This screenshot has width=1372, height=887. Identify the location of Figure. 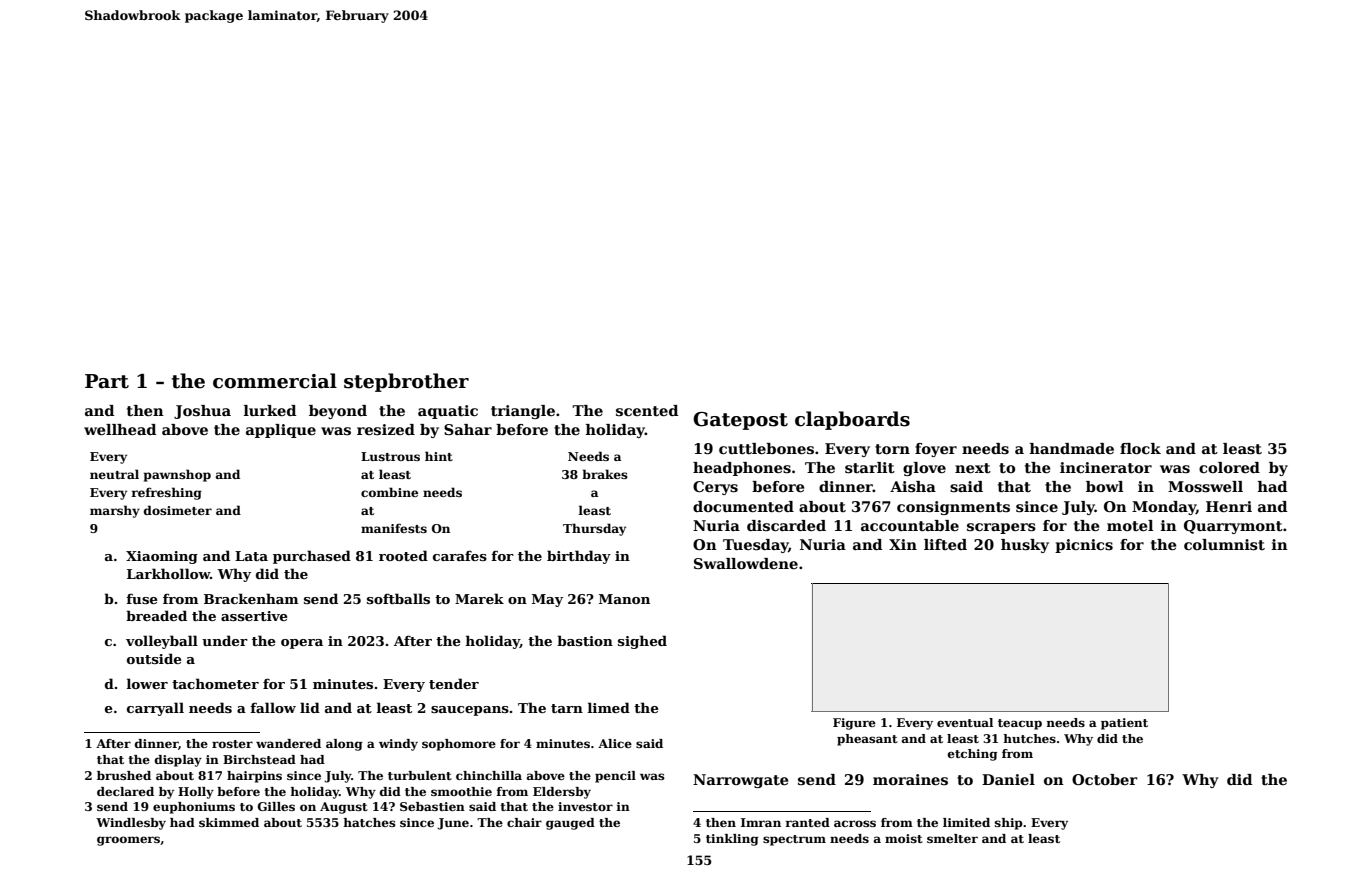
(854, 724).
